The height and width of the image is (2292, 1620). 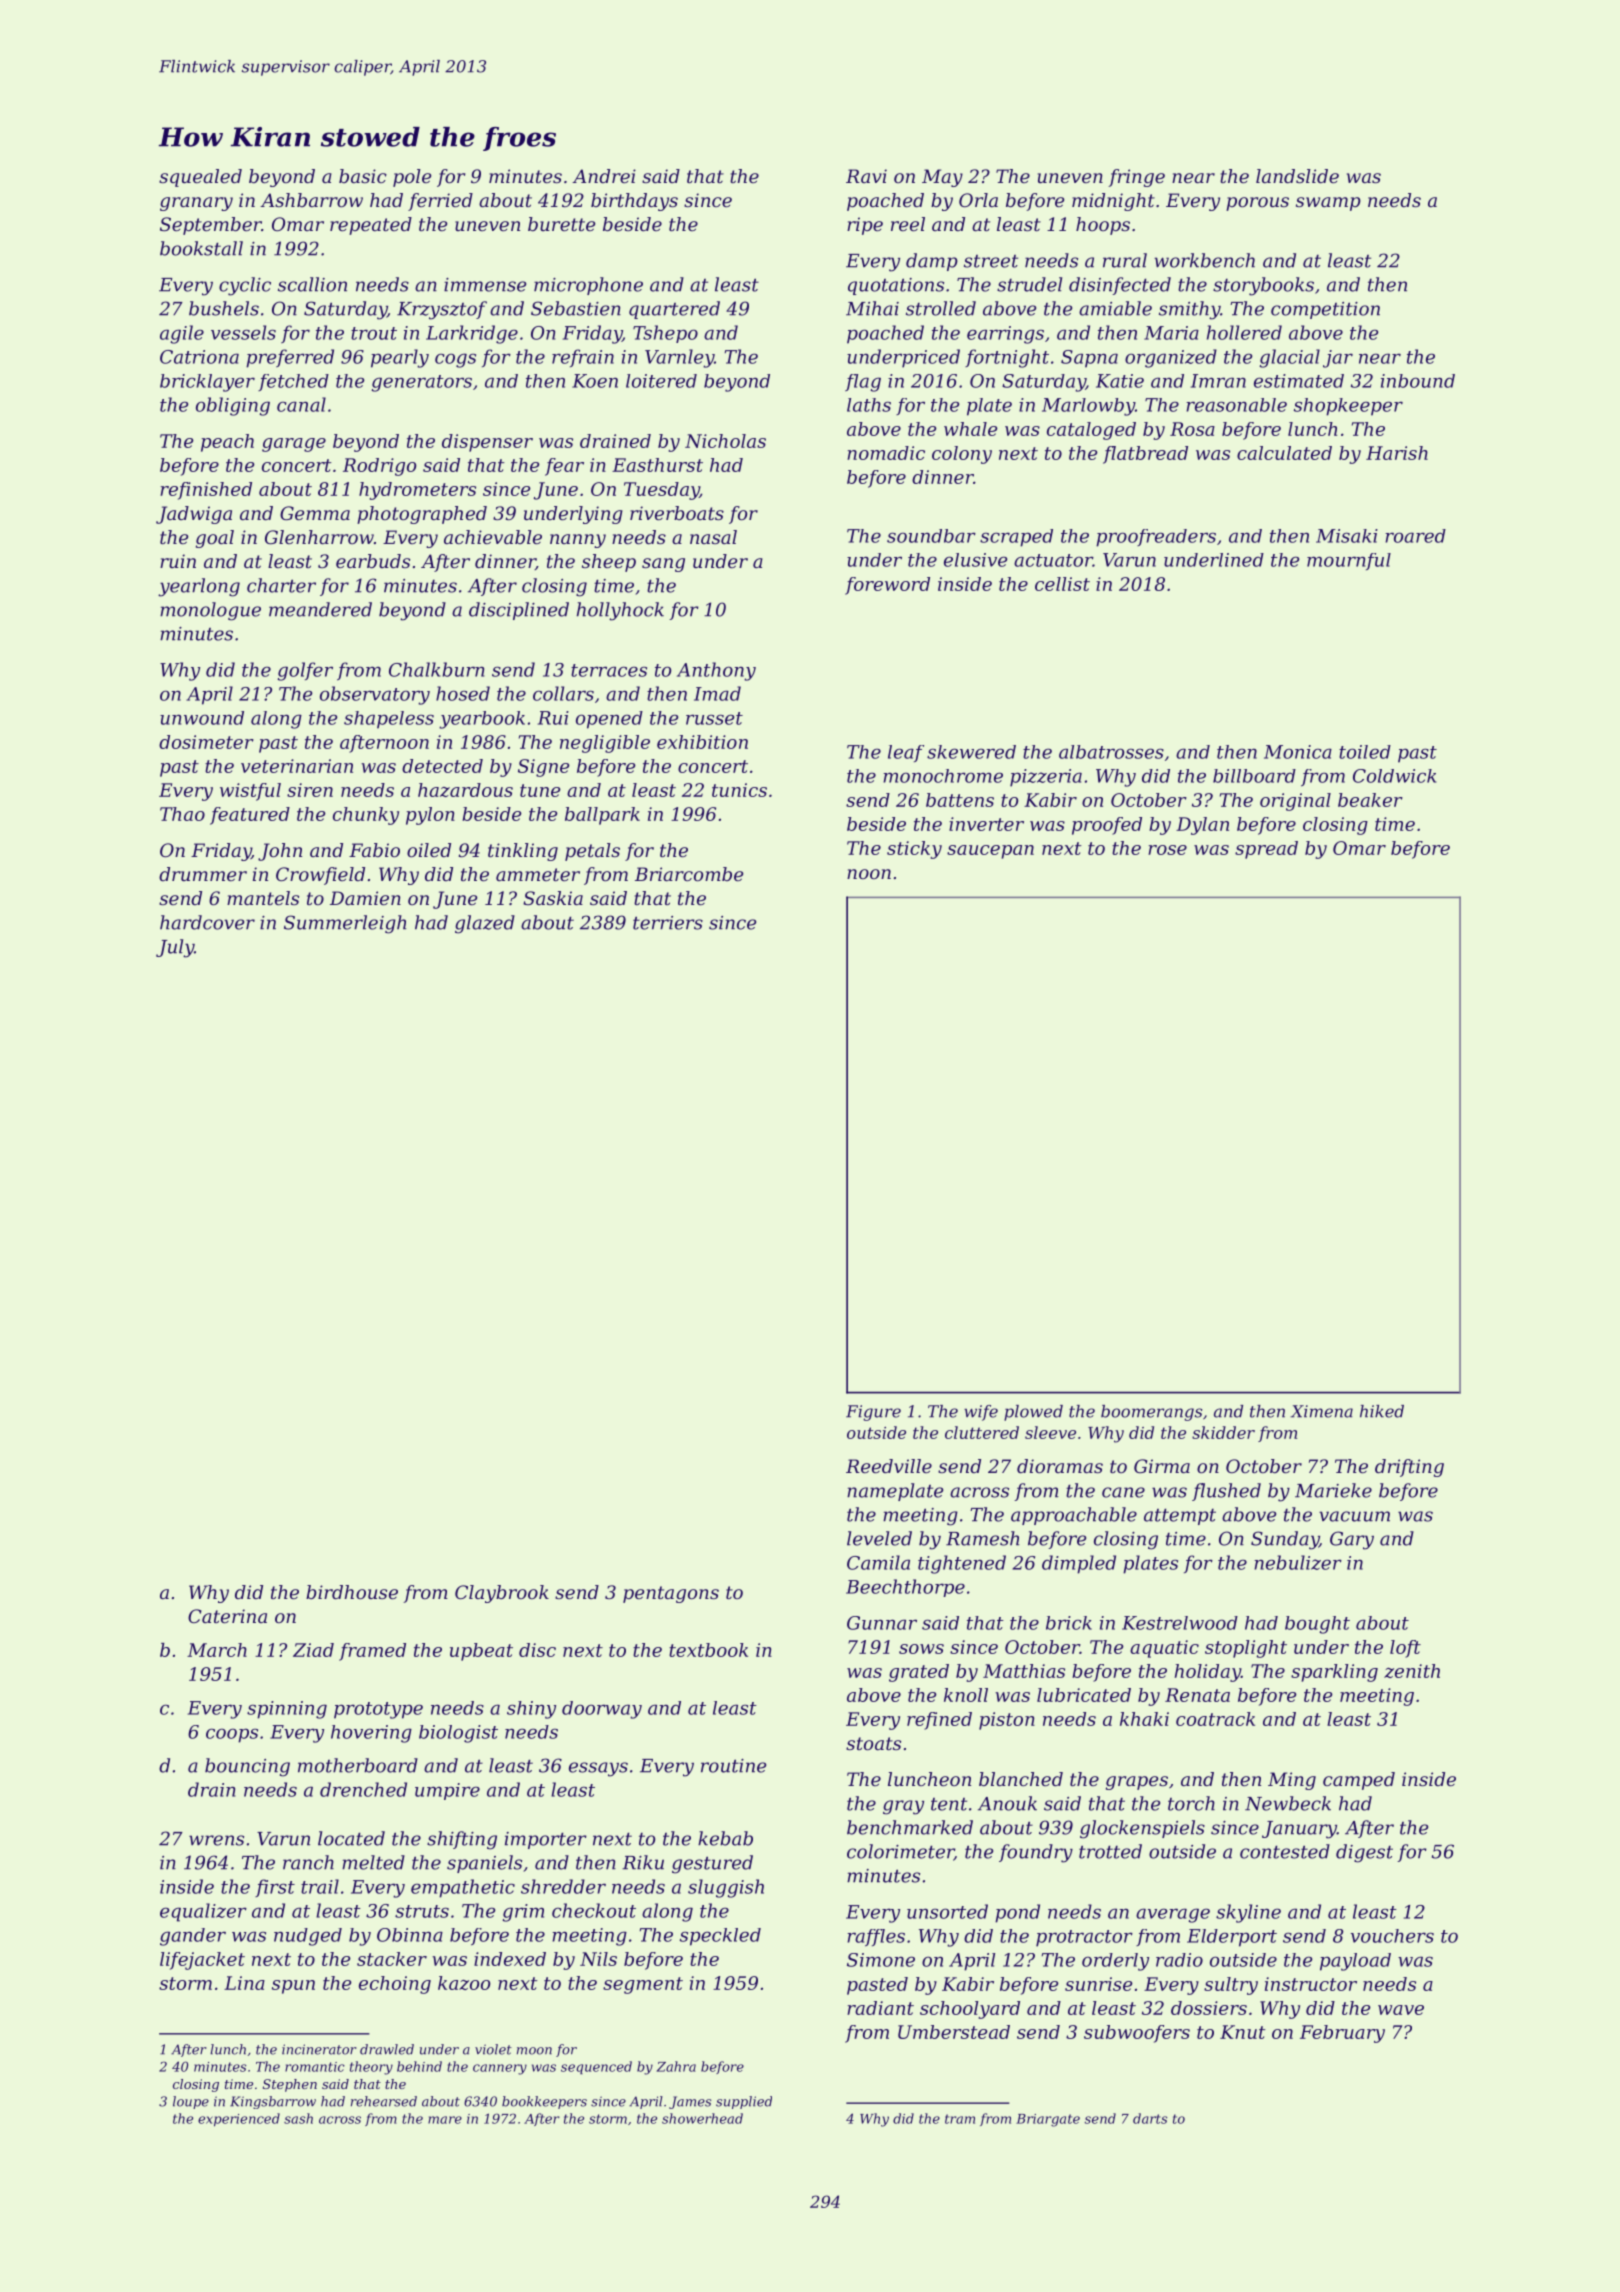 I want to click on hazardous, so click(x=465, y=790).
